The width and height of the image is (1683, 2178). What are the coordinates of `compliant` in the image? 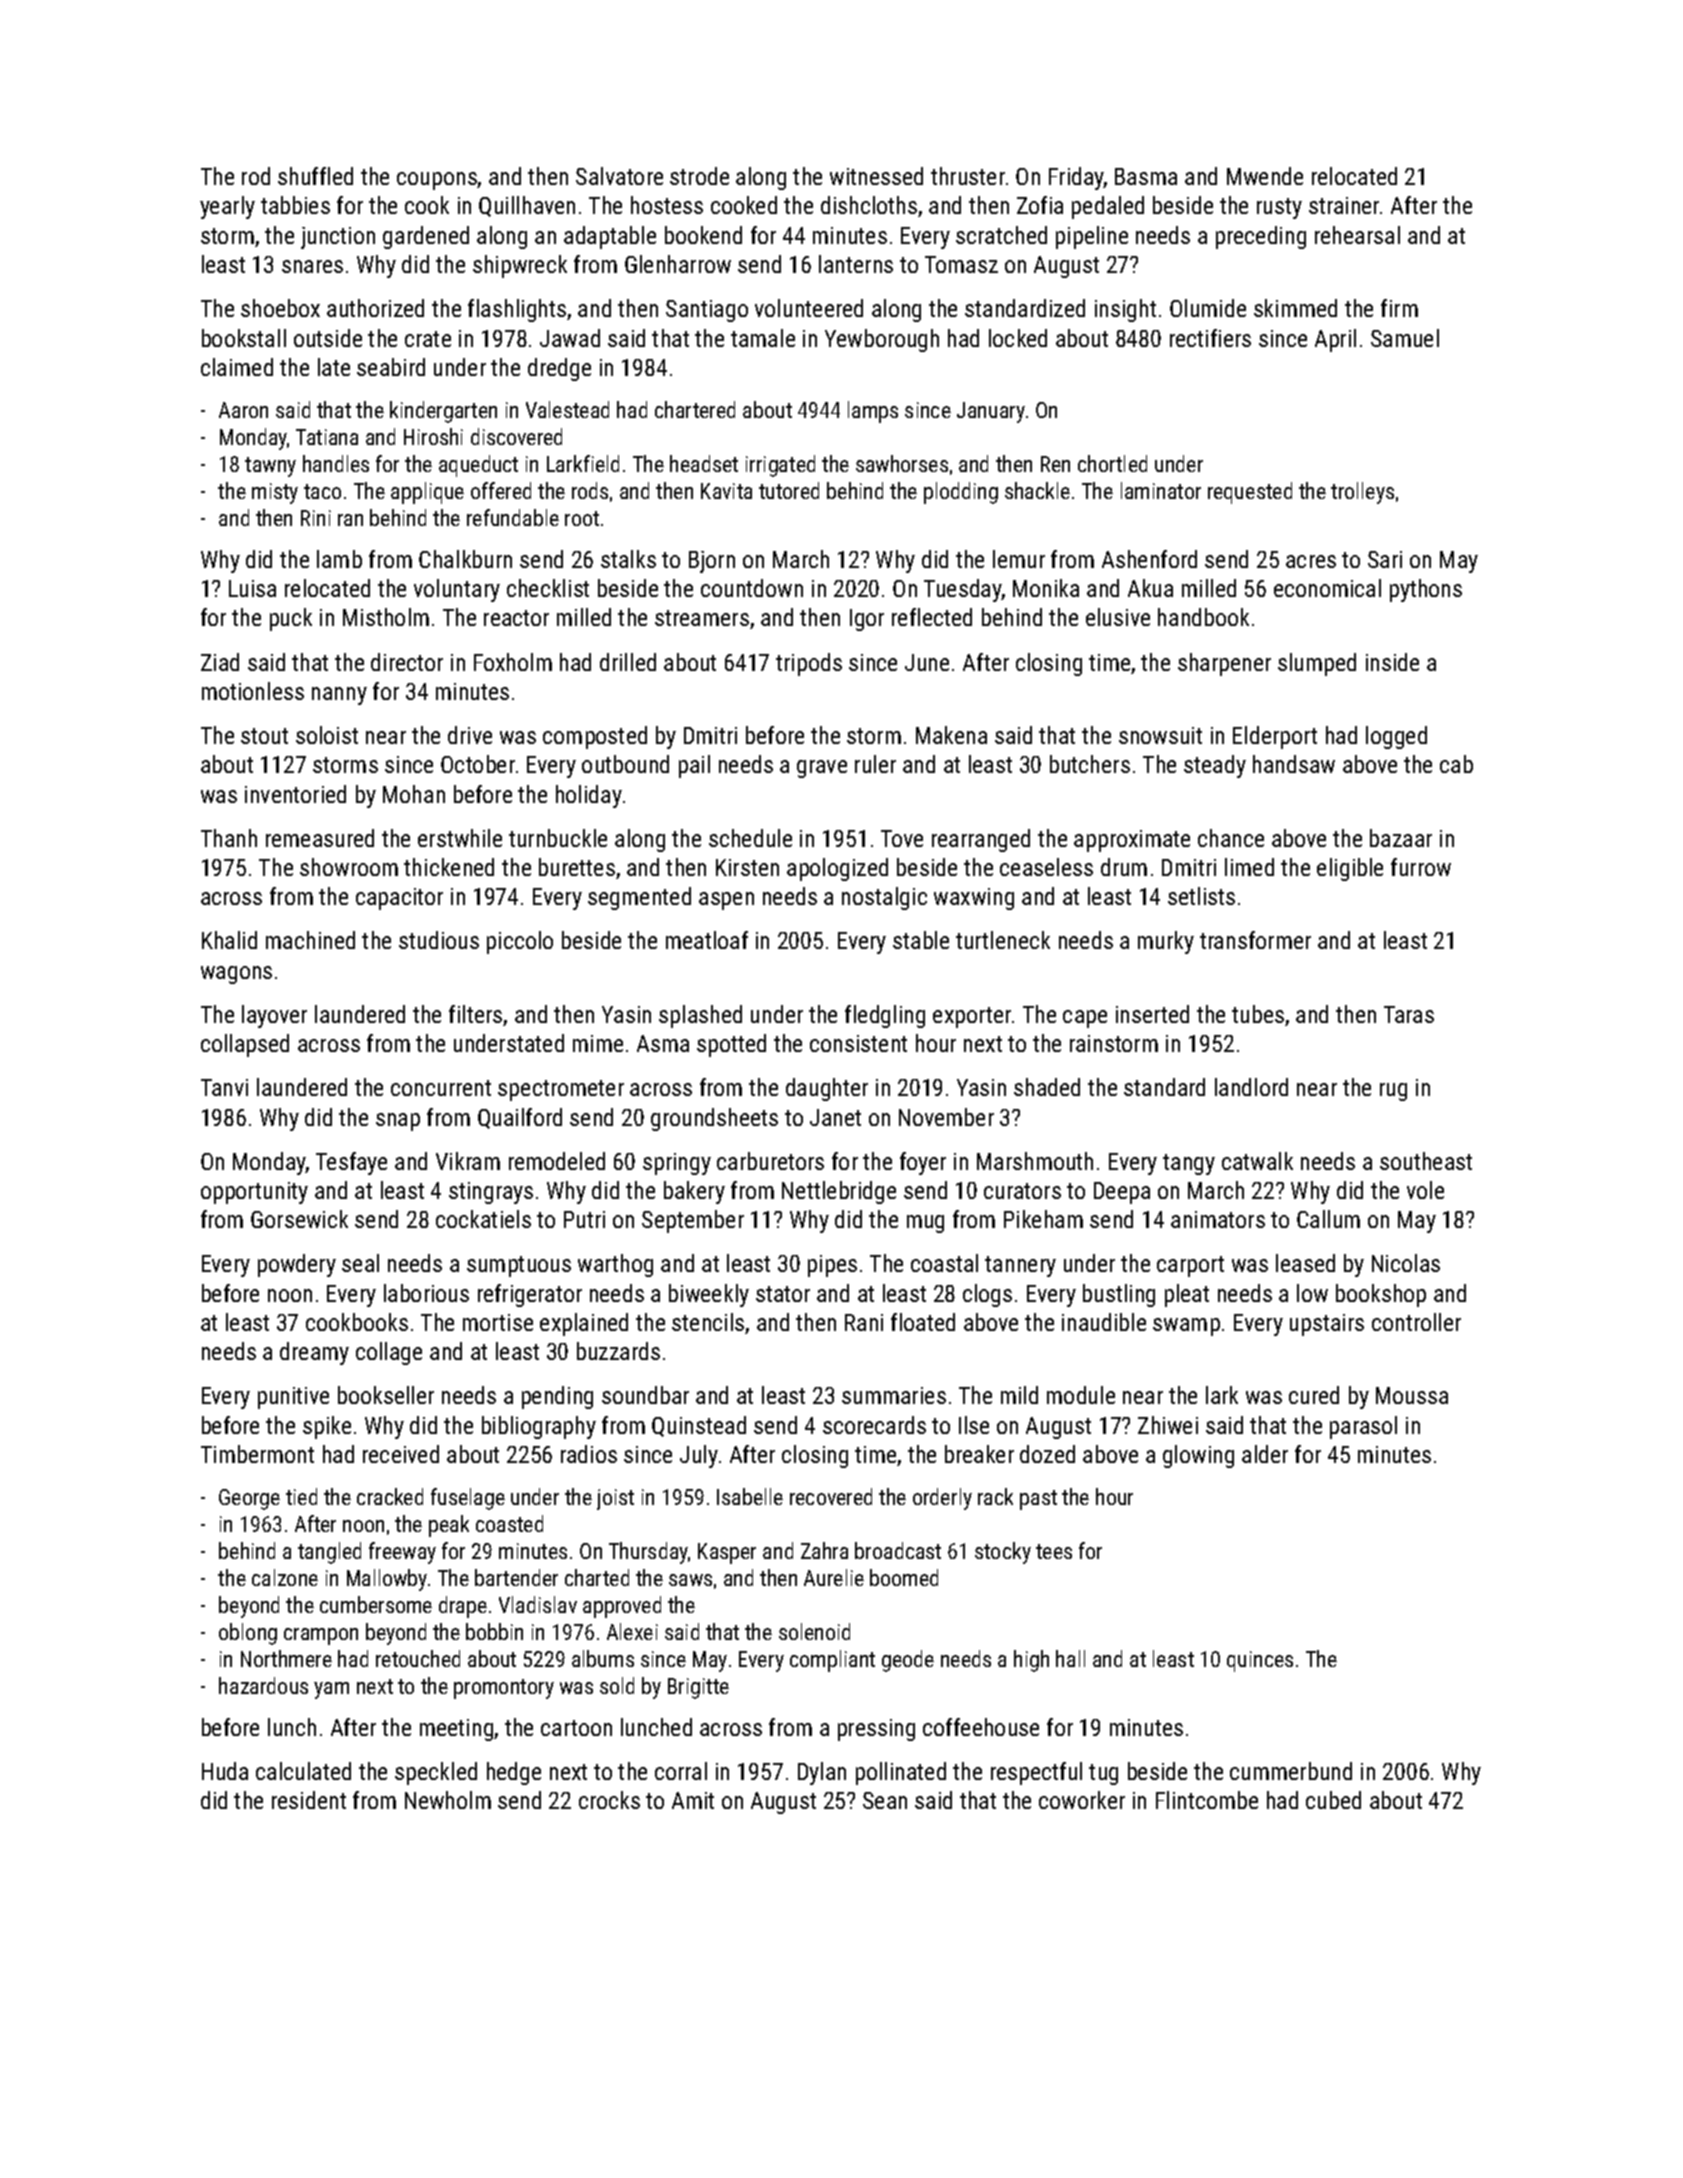 It's located at (832, 1661).
